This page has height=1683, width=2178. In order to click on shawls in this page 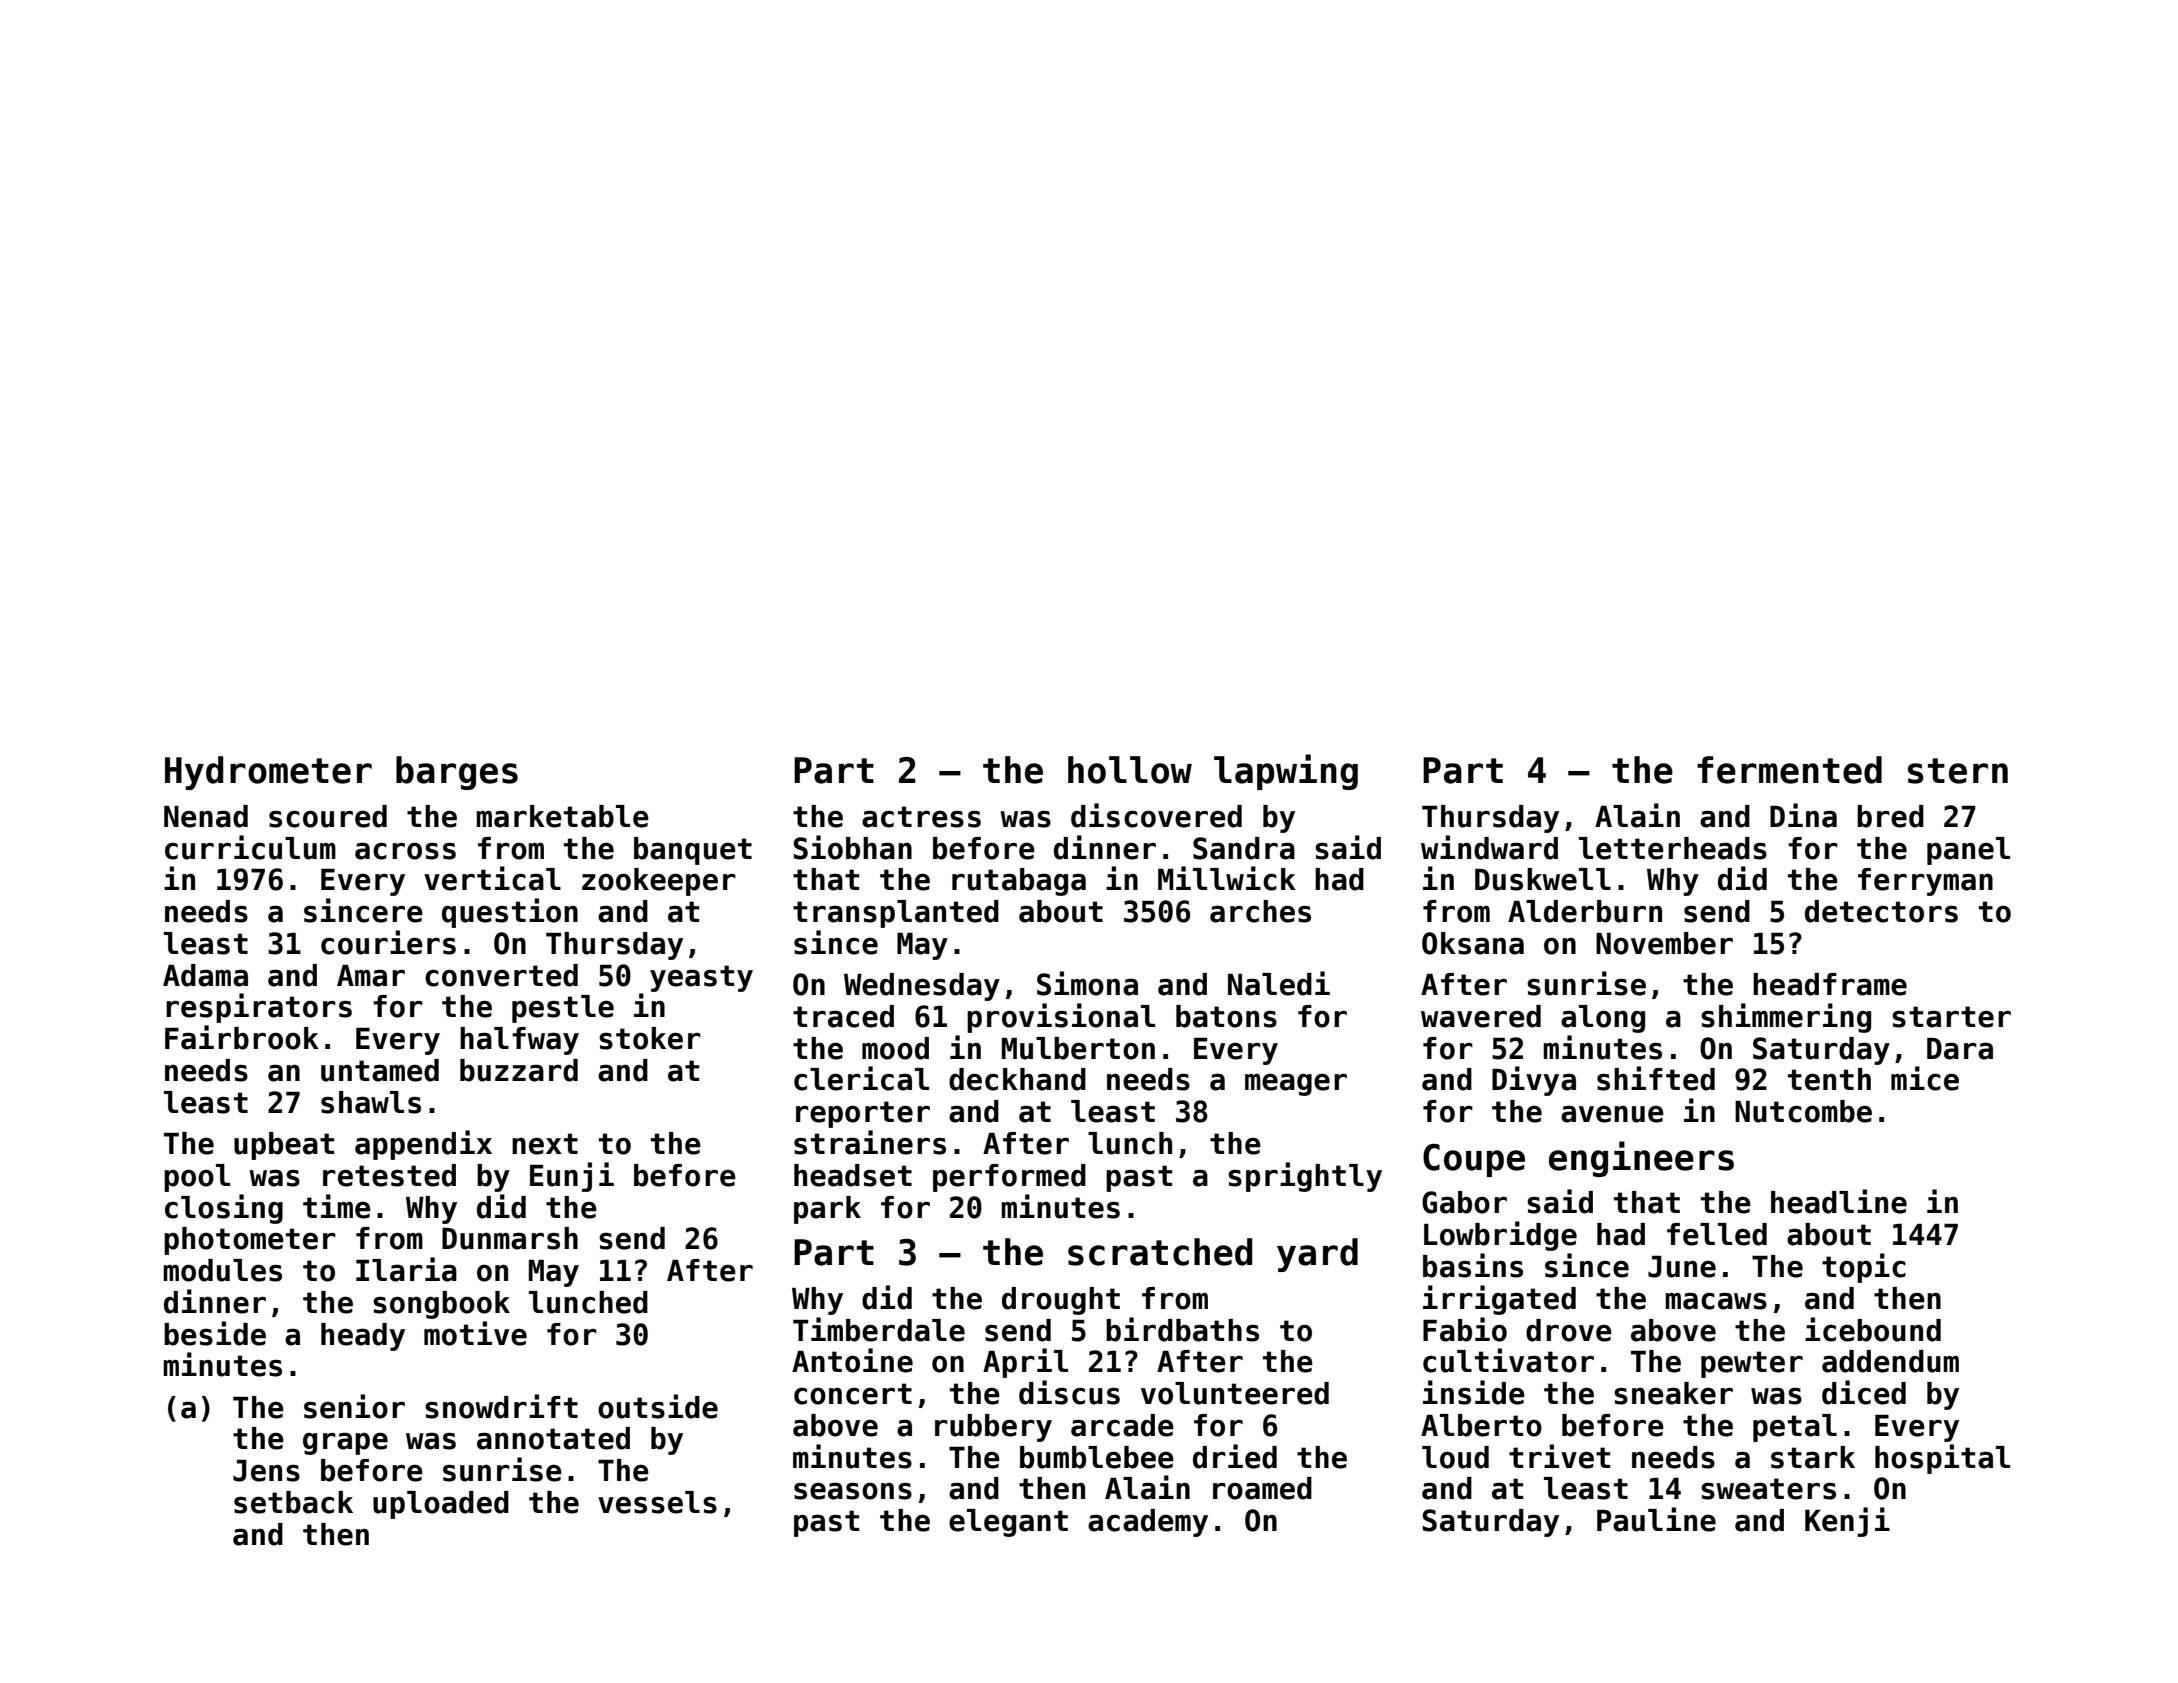, I will do `click(371, 1102)`.
